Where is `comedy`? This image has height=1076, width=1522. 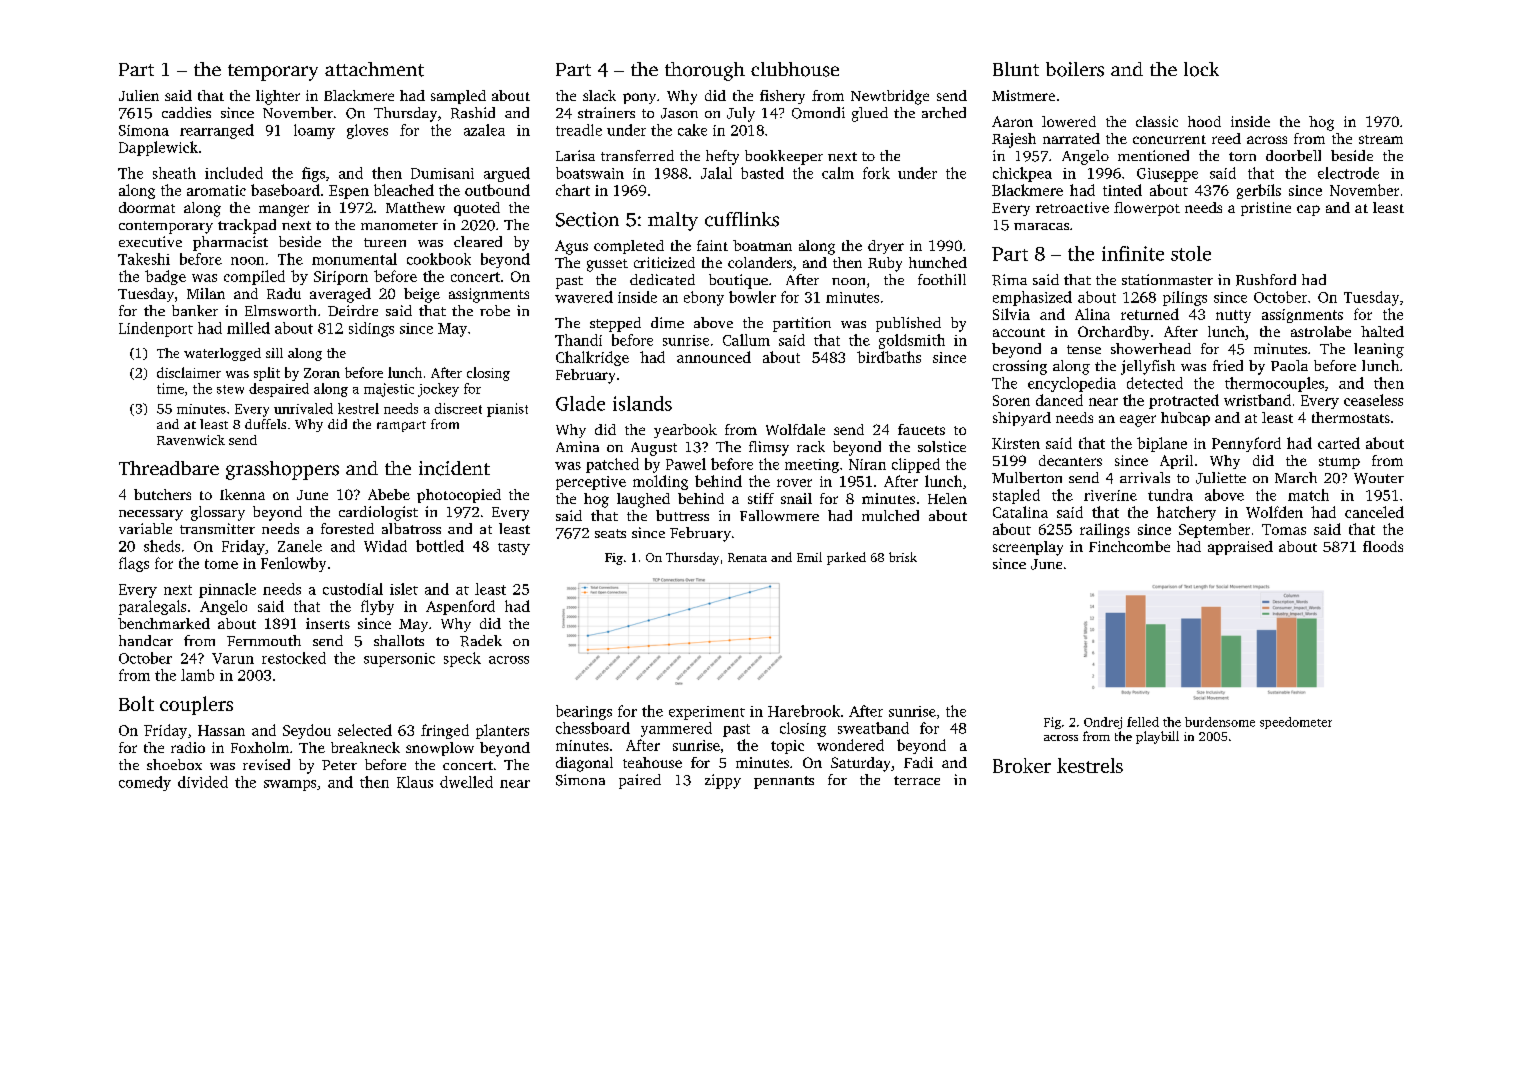 comedy is located at coordinates (145, 783).
